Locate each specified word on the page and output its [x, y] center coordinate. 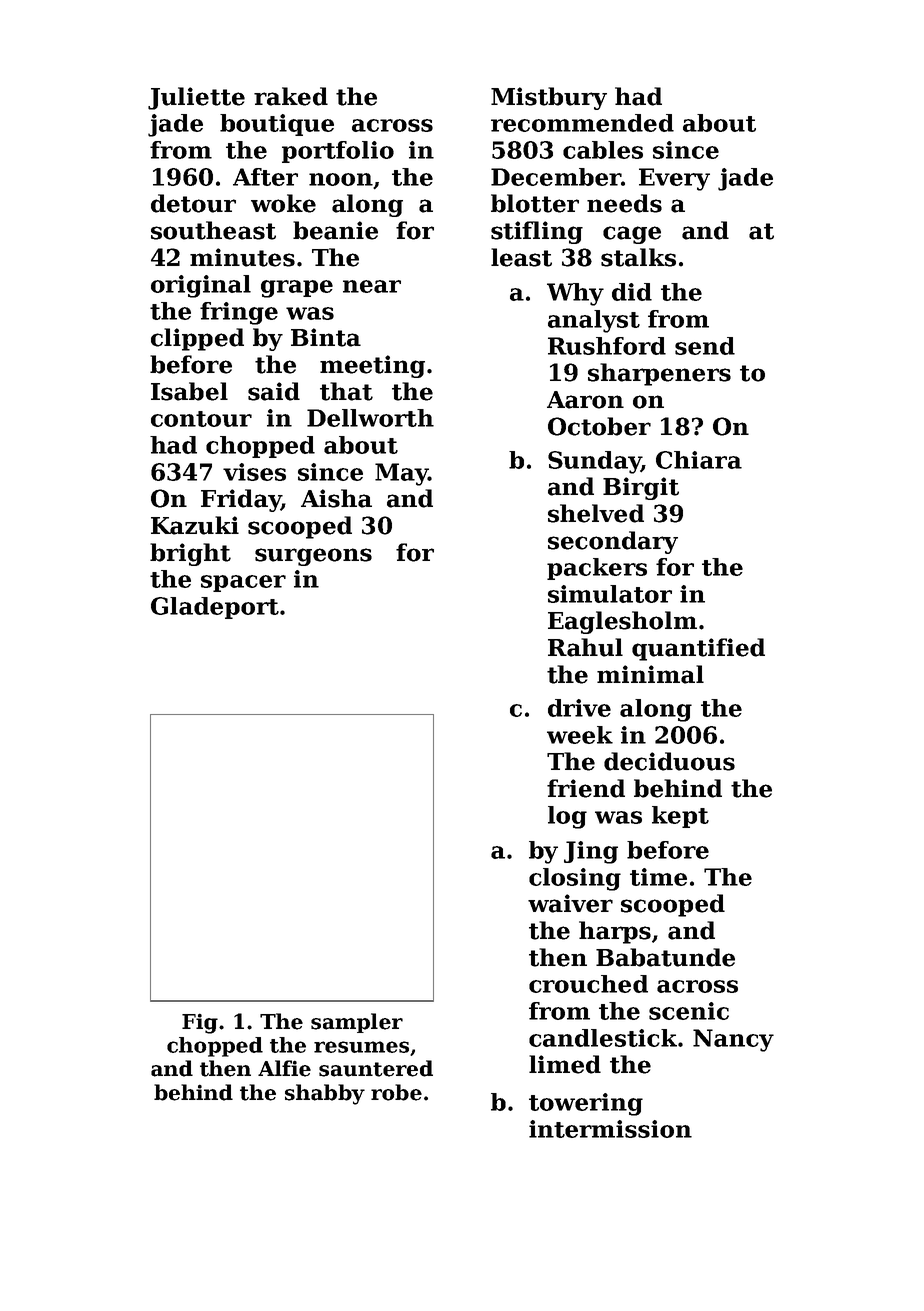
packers [597, 569]
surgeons [313, 557]
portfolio [338, 152]
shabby [325, 1094]
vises [254, 472]
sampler [357, 1023]
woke [283, 203]
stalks [638, 257]
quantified [698, 649]
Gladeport [215, 608]
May [401, 474]
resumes [361, 1047]
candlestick [603, 1038]
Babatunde [665, 957]
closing [575, 879]
